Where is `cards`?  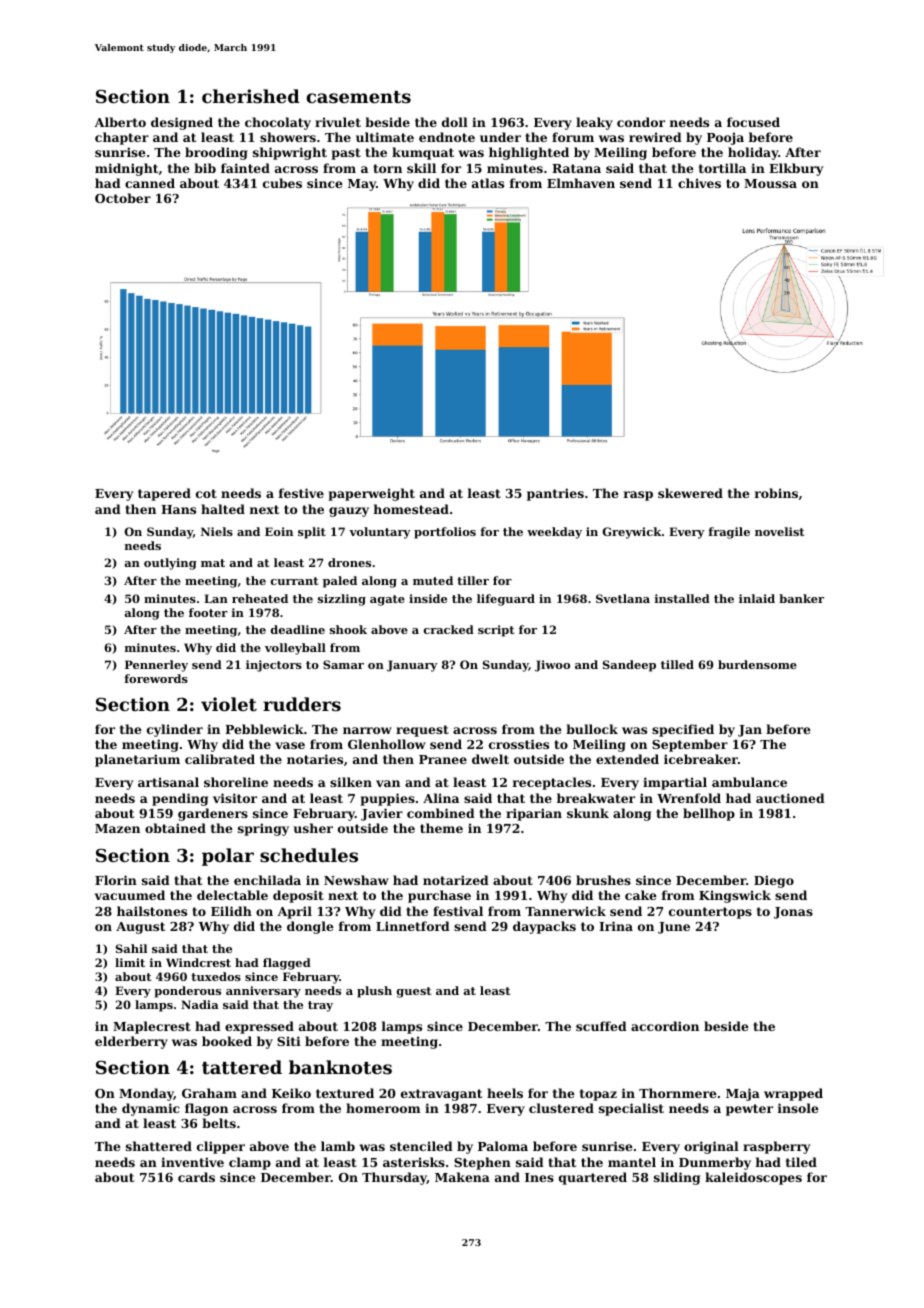 cards is located at coordinates (196, 1177).
